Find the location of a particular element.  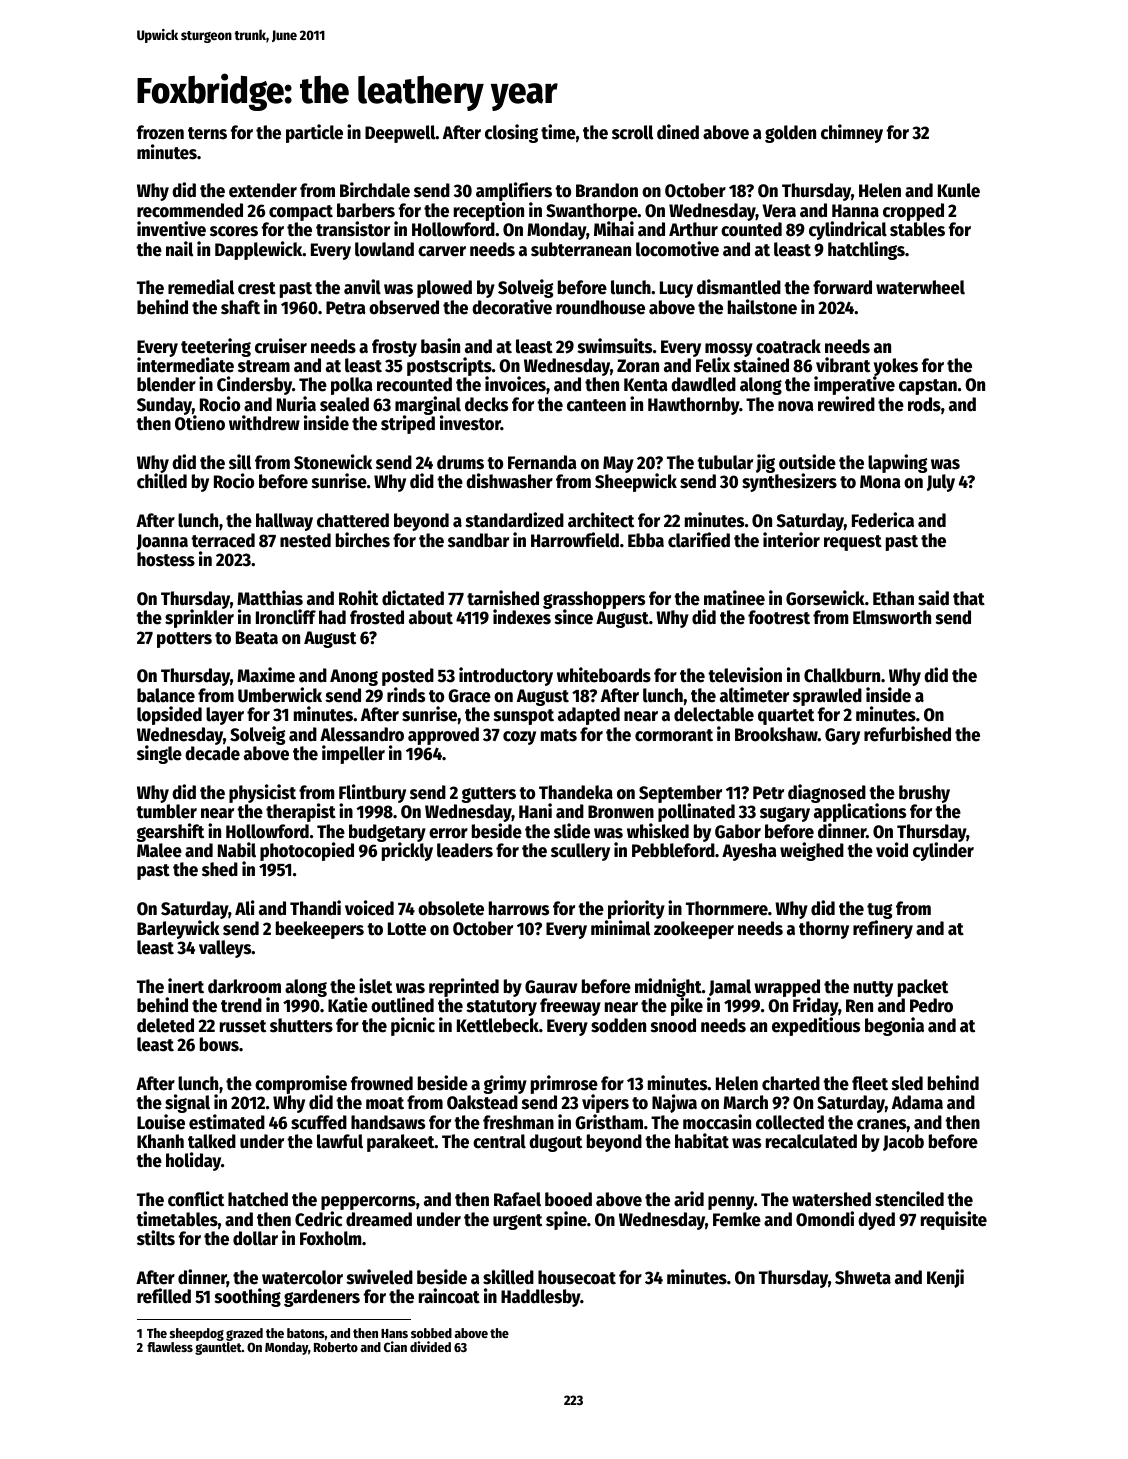

hatchlings is located at coordinates (866, 250).
